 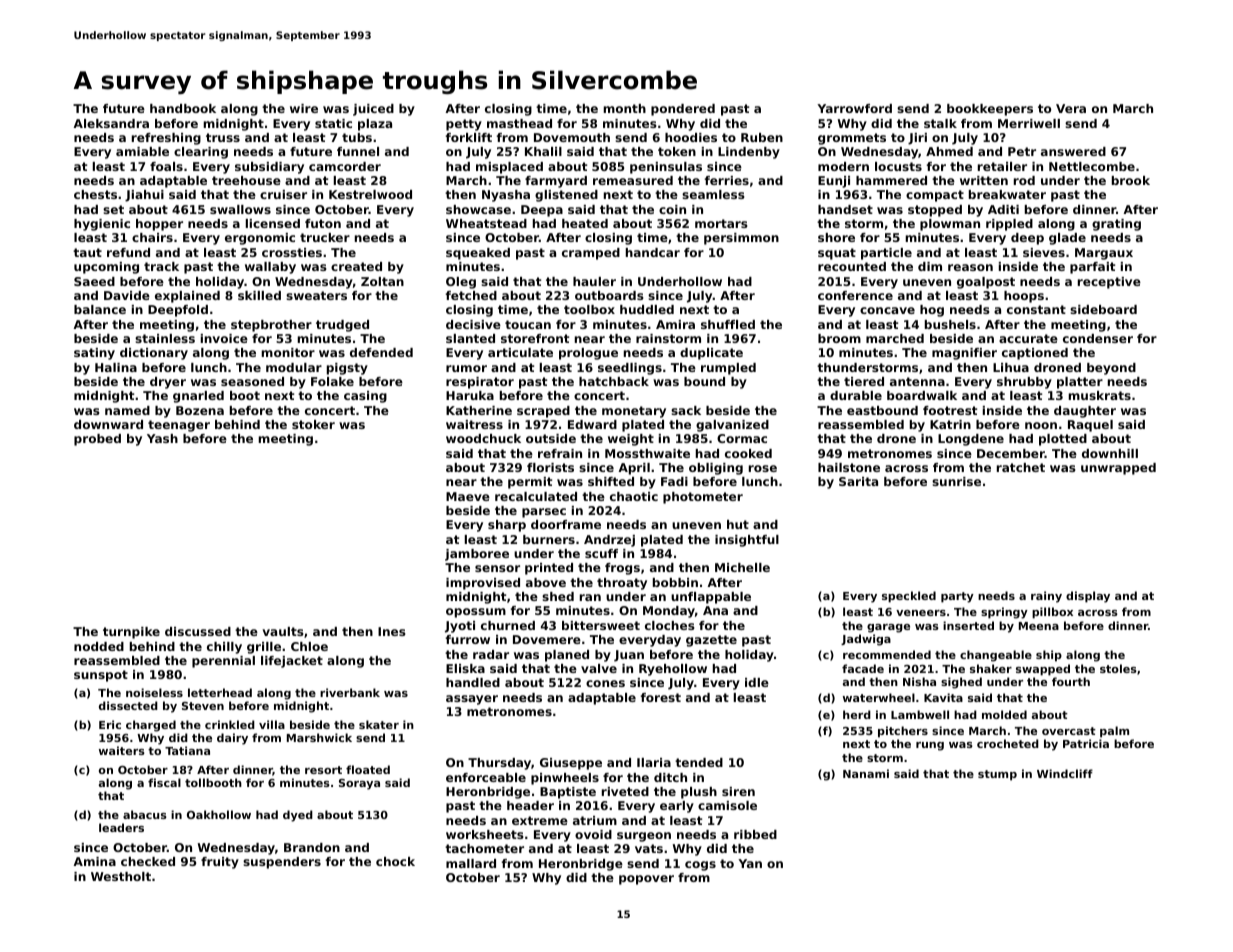 I want to click on created, so click(x=356, y=266).
